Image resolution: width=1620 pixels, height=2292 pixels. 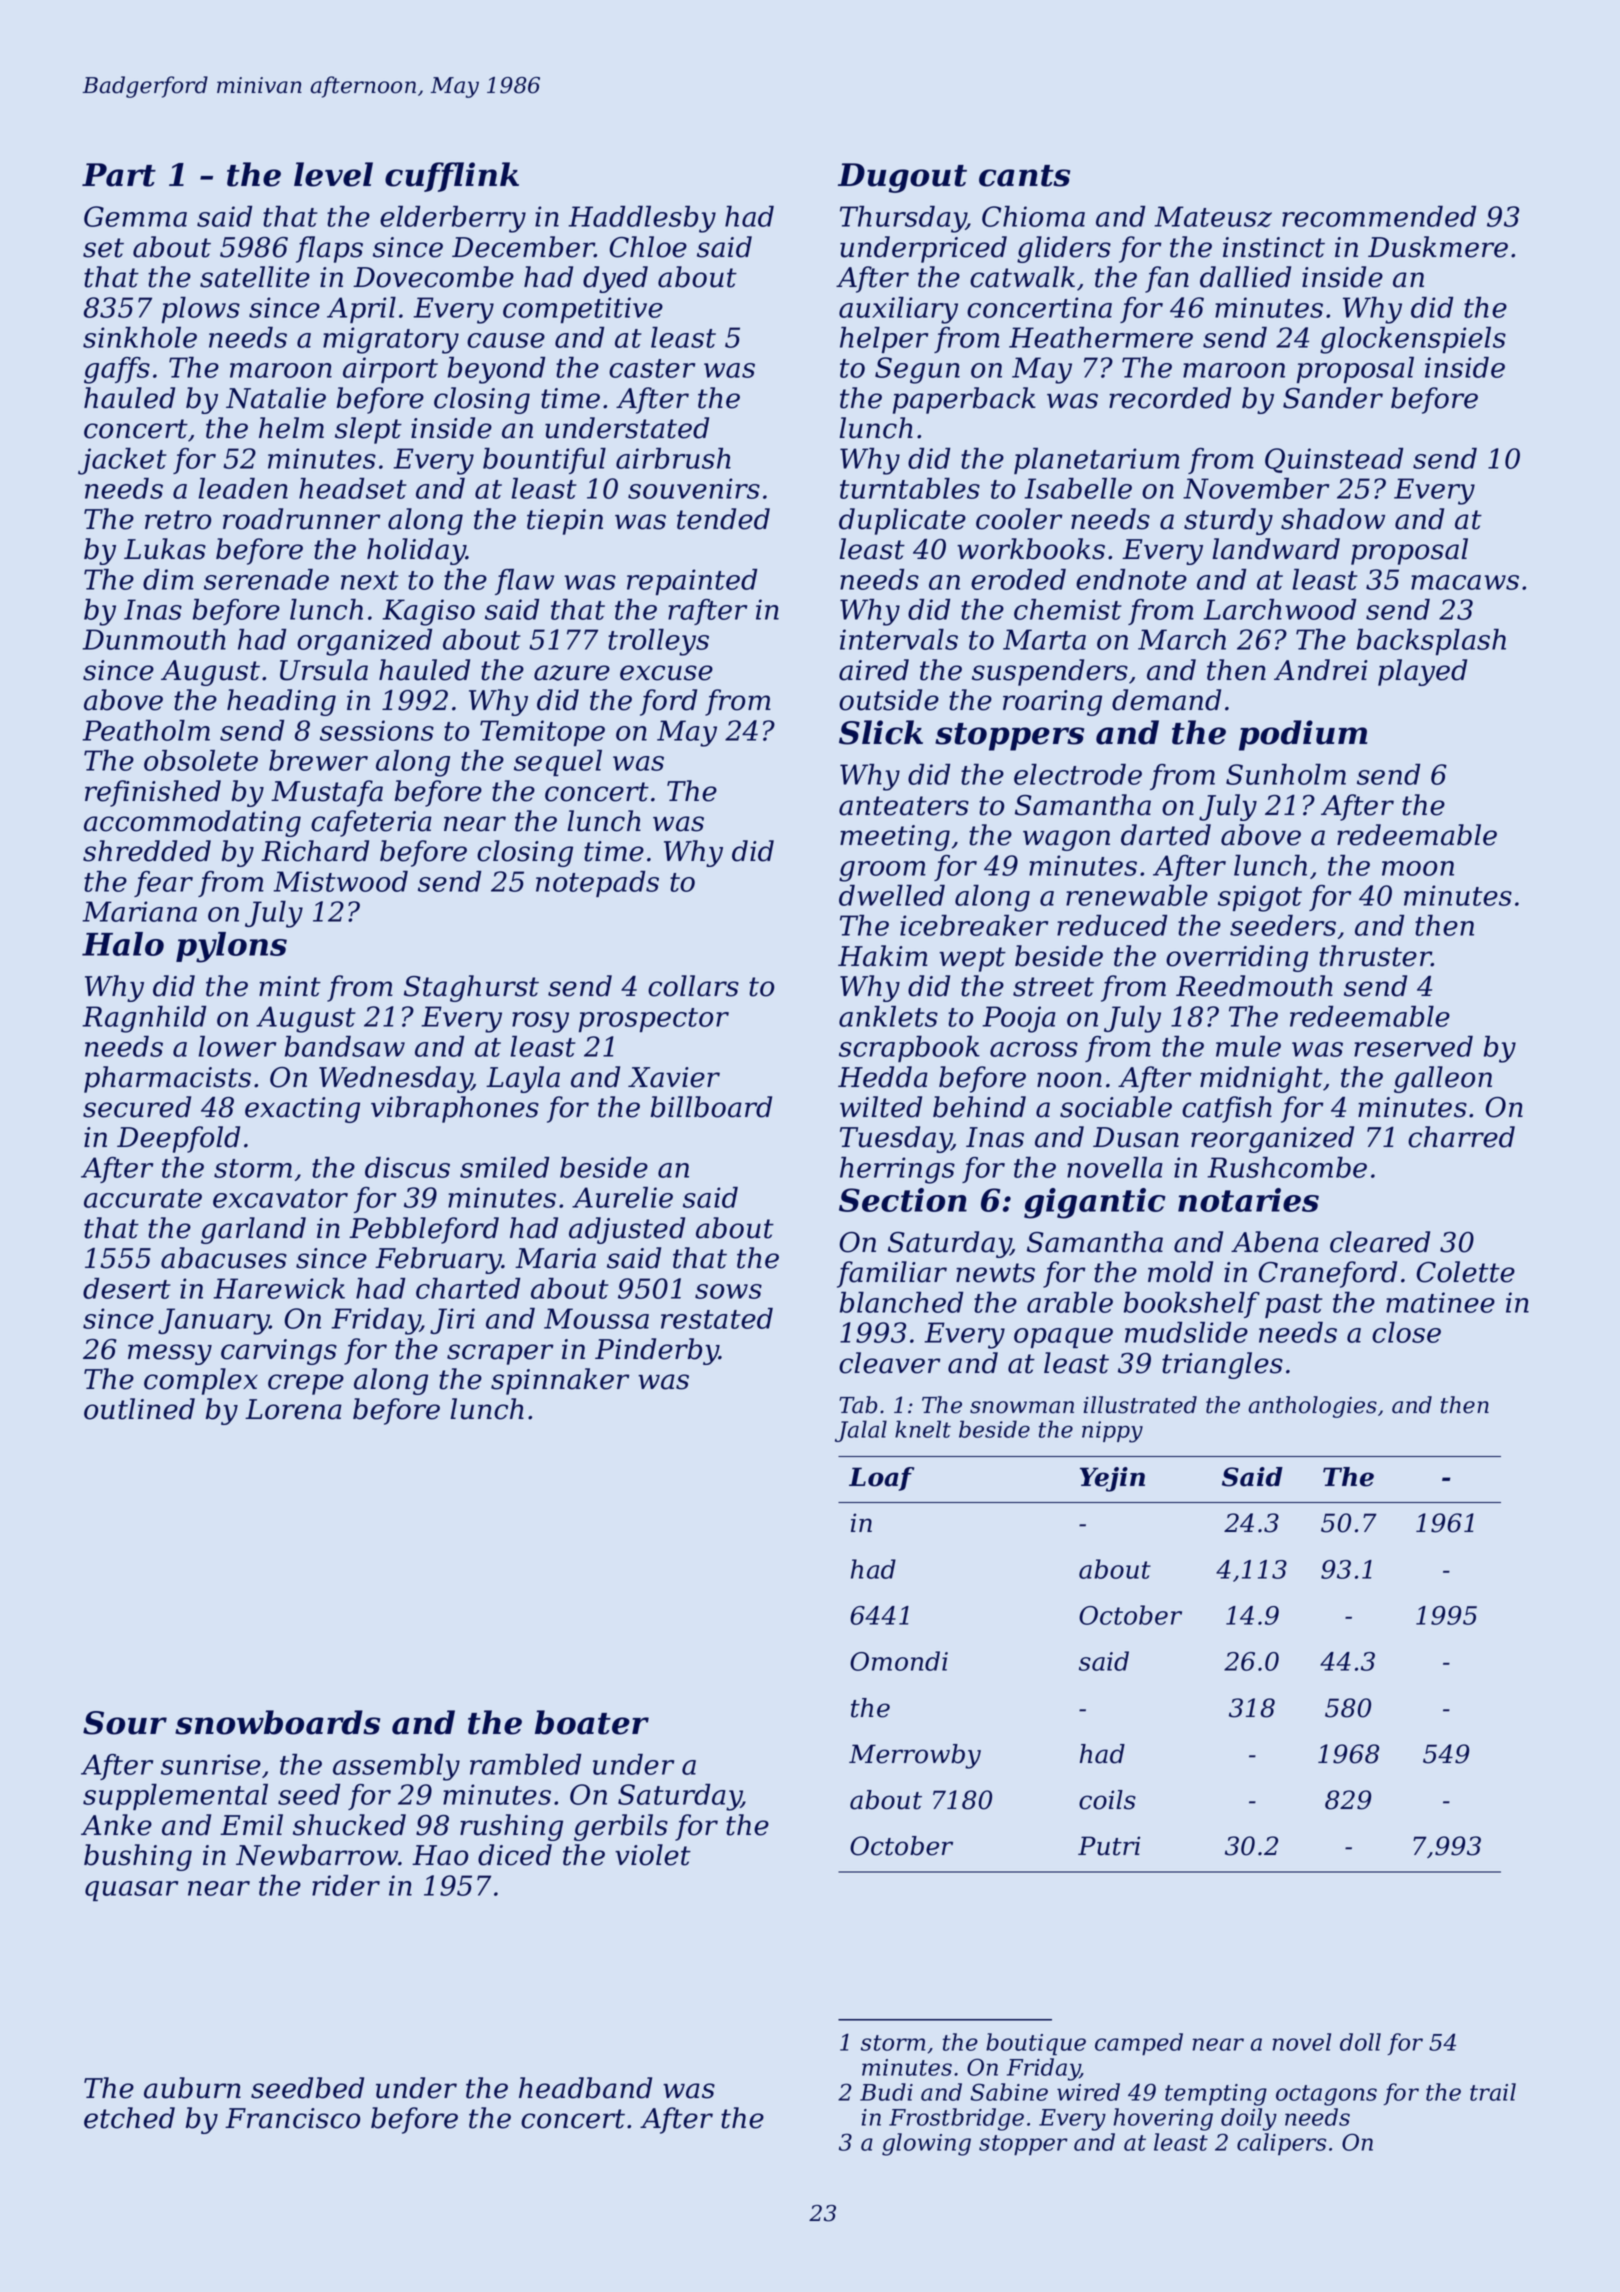 What do you see at coordinates (964, 400) in the screenshot?
I see `paperback` at bounding box center [964, 400].
